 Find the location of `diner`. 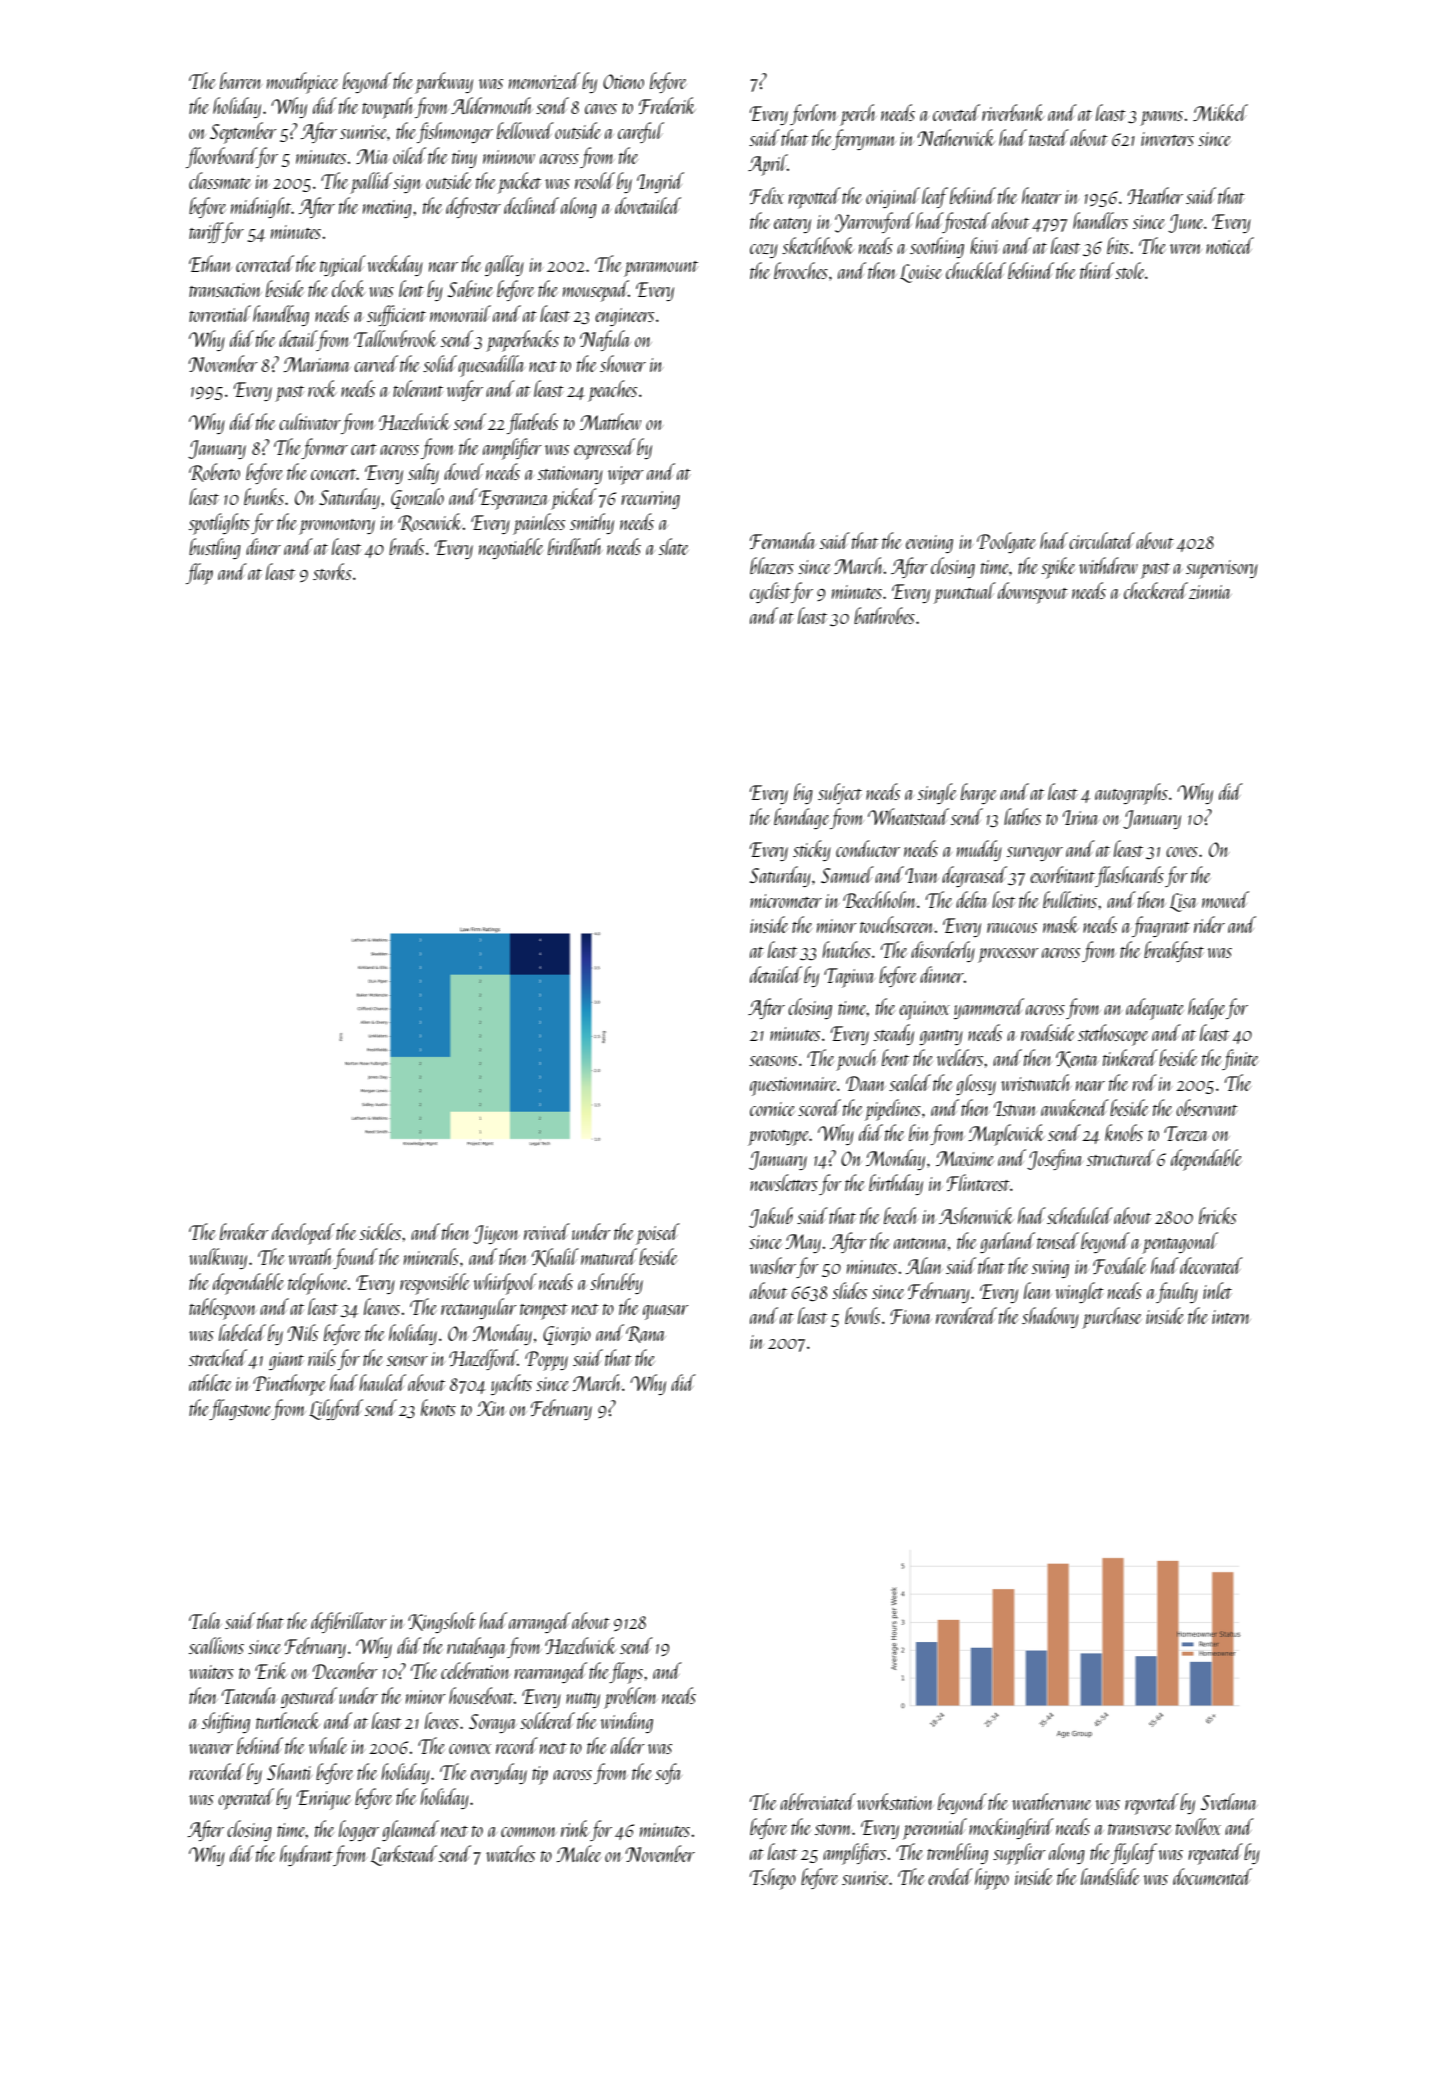

diner is located at coordinates (263, 546).
